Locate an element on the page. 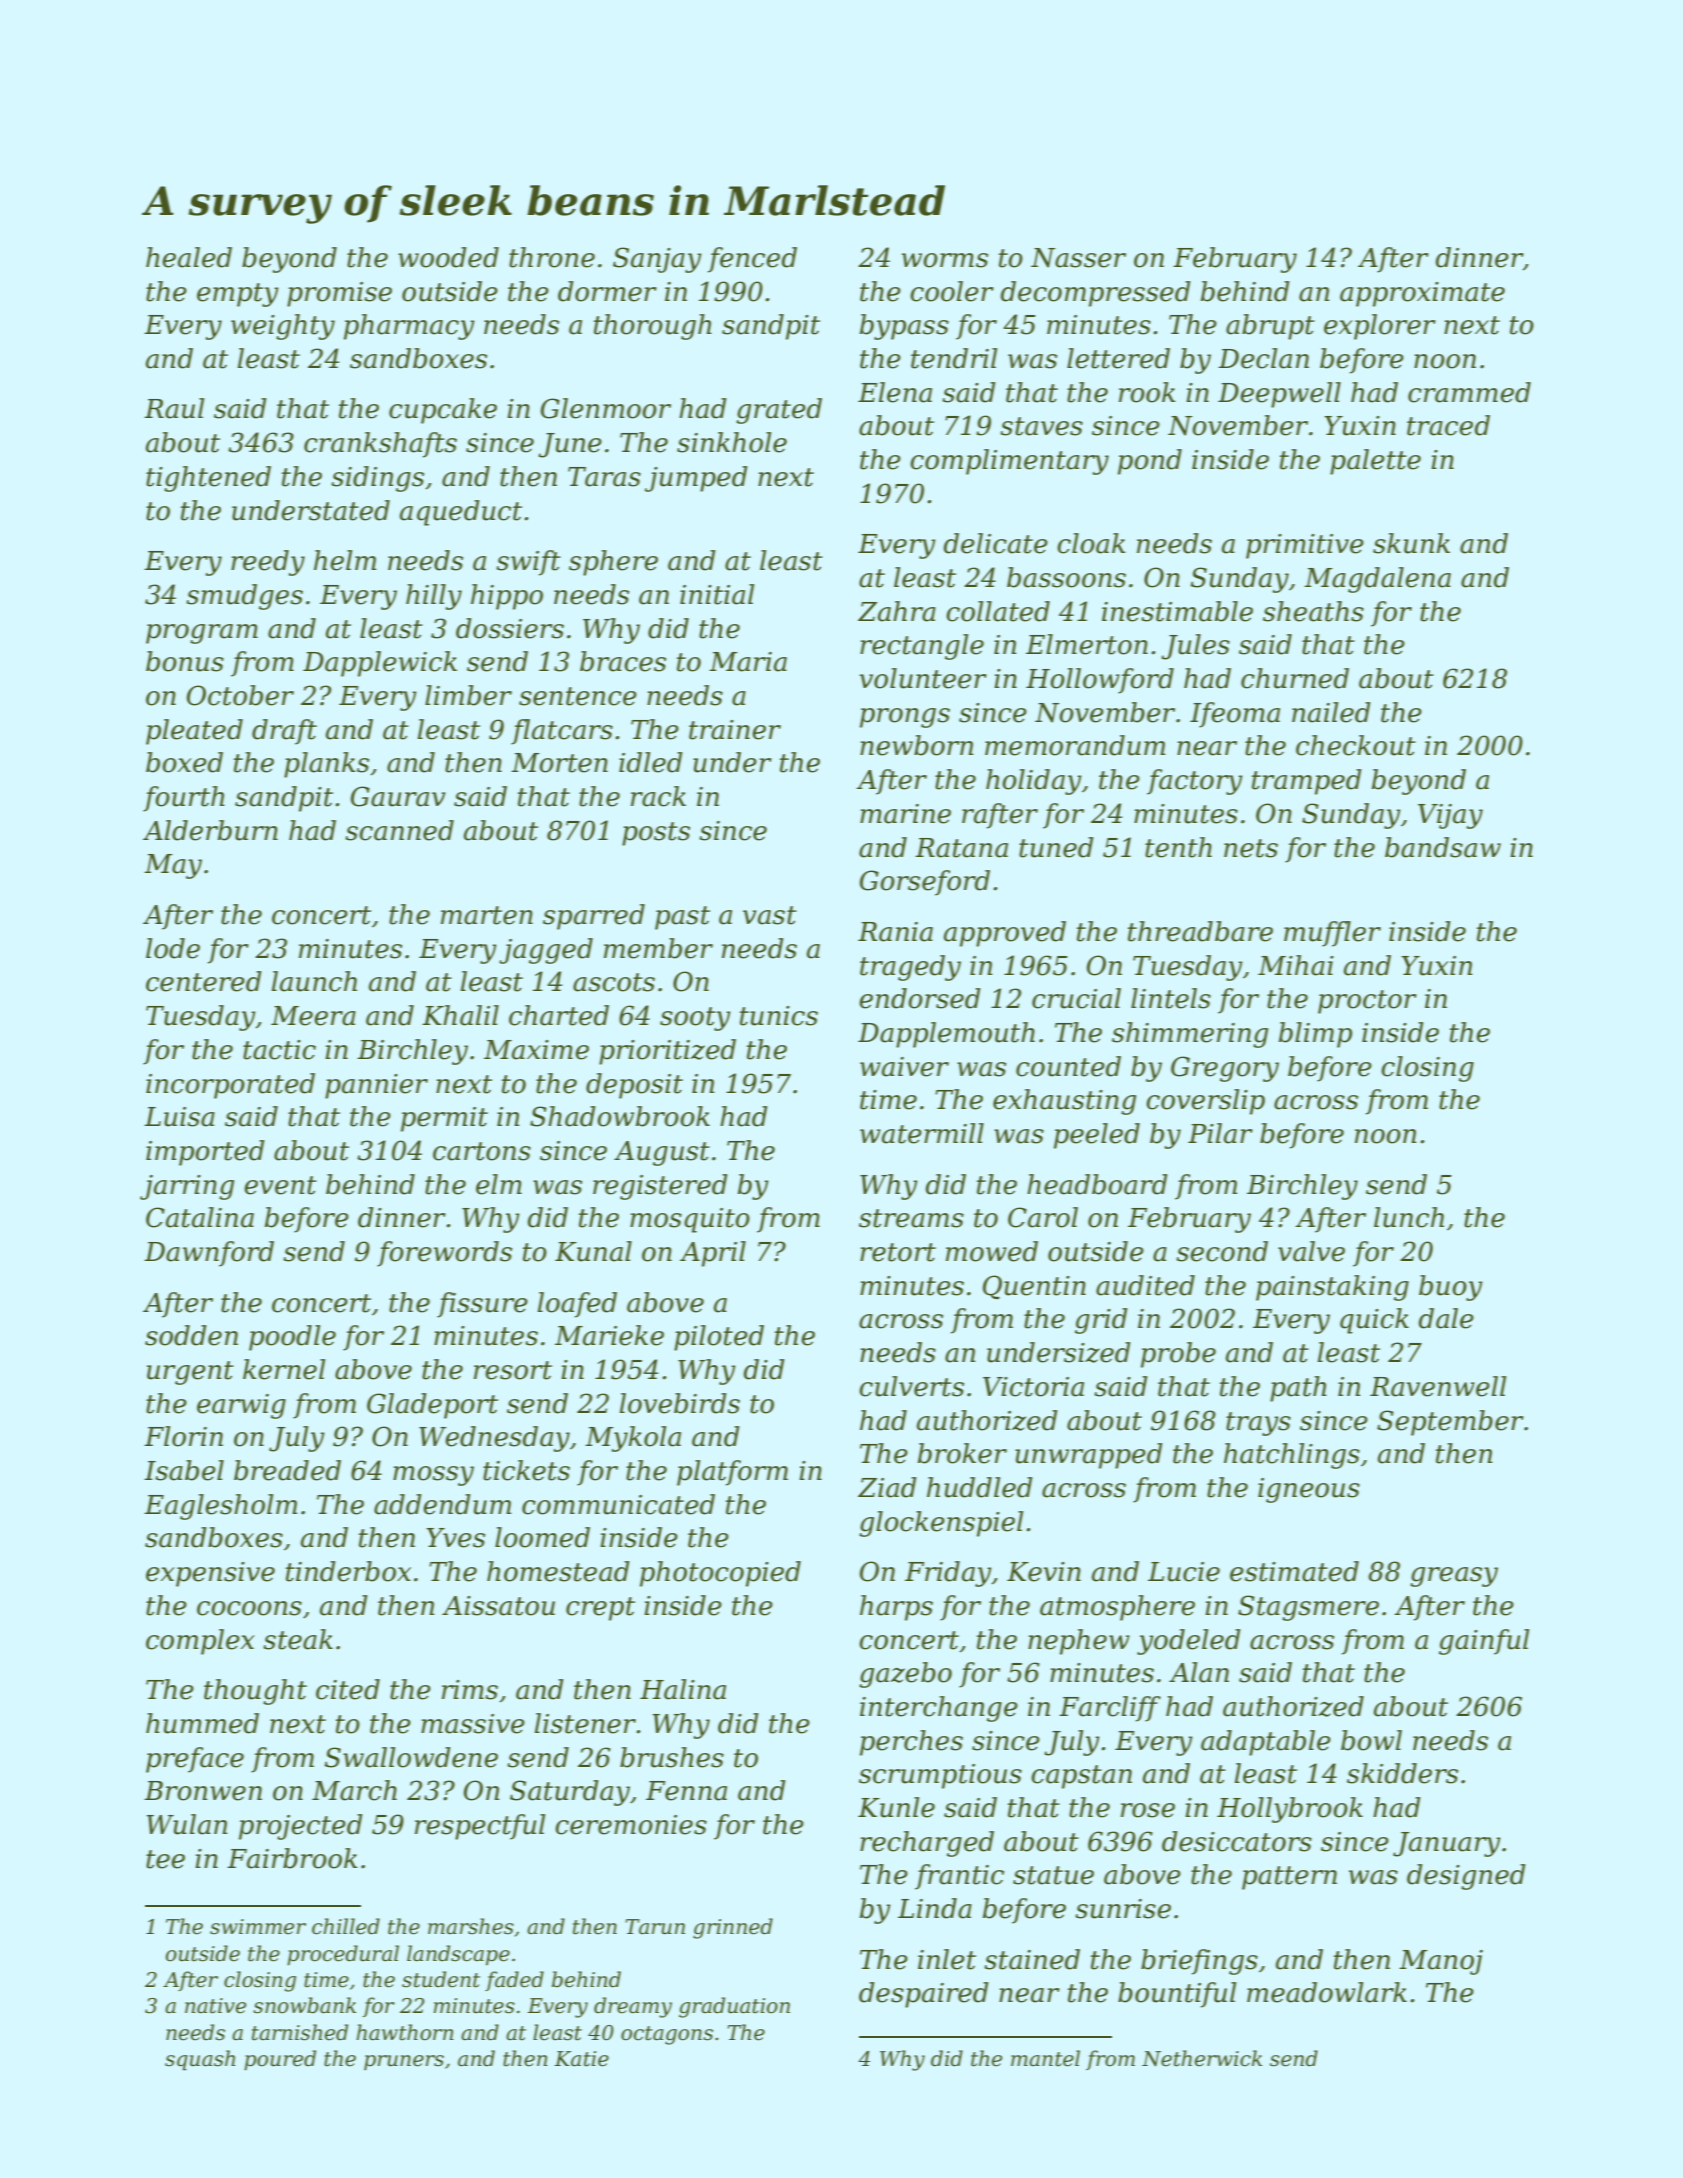  hilly is located at coordinates (434, 597).
